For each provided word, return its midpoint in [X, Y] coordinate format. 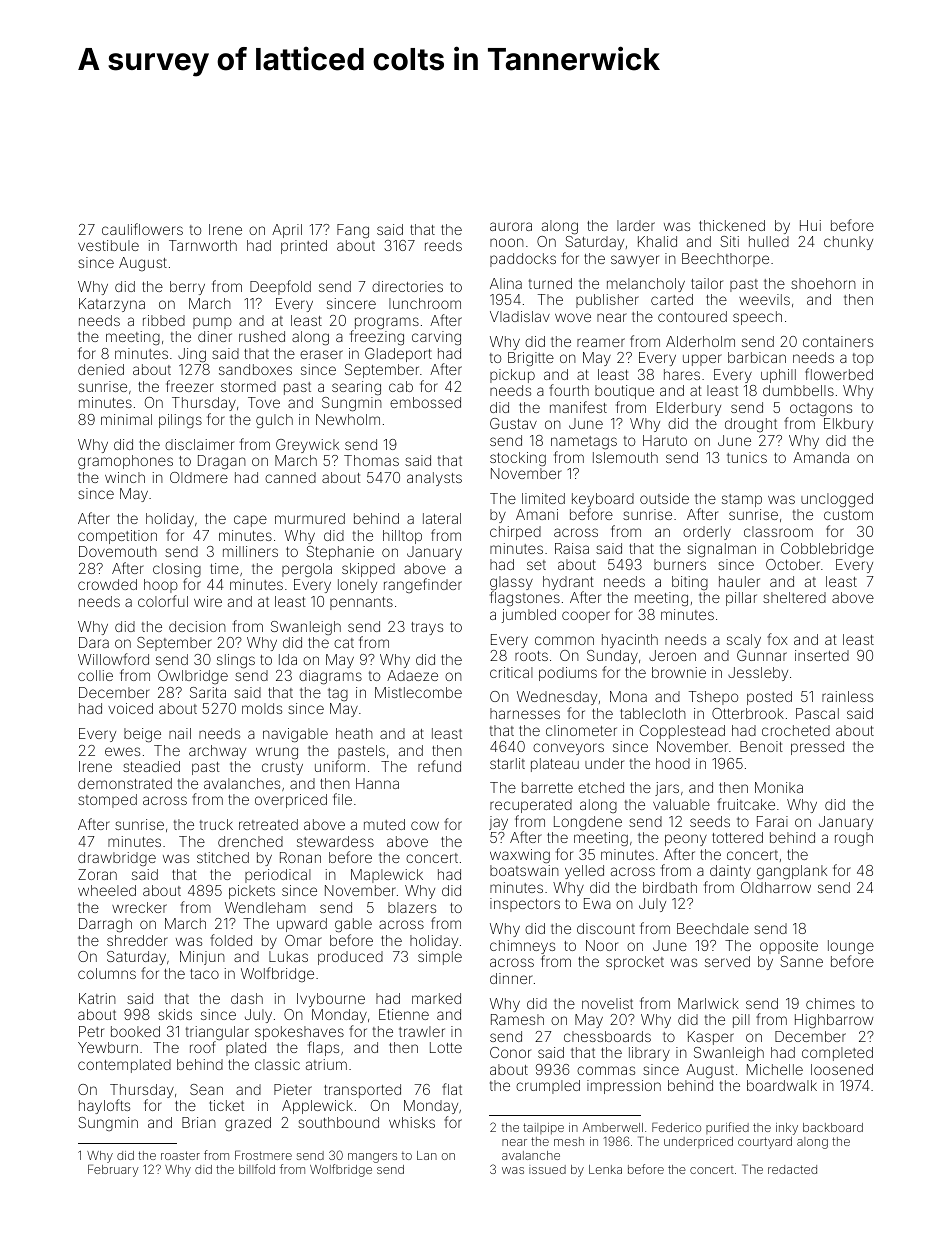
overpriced [291, 801]
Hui [810, 225]
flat [452, 1089]
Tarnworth [203, 245]
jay [498, 823]
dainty [730, 872]
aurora [511, 226]
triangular [217, 1034]
